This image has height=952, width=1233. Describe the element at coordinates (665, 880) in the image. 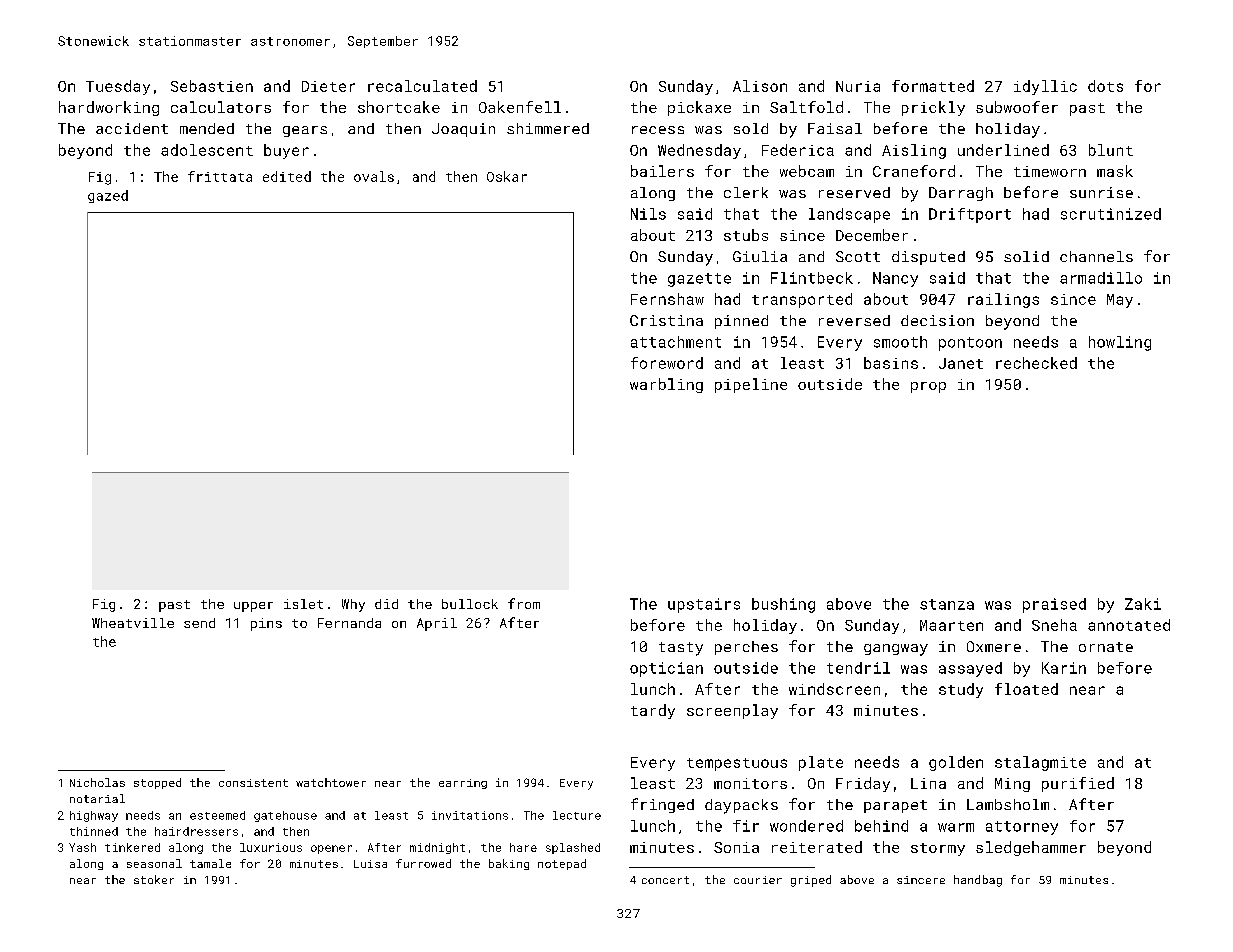

I see `concert` at that location.
